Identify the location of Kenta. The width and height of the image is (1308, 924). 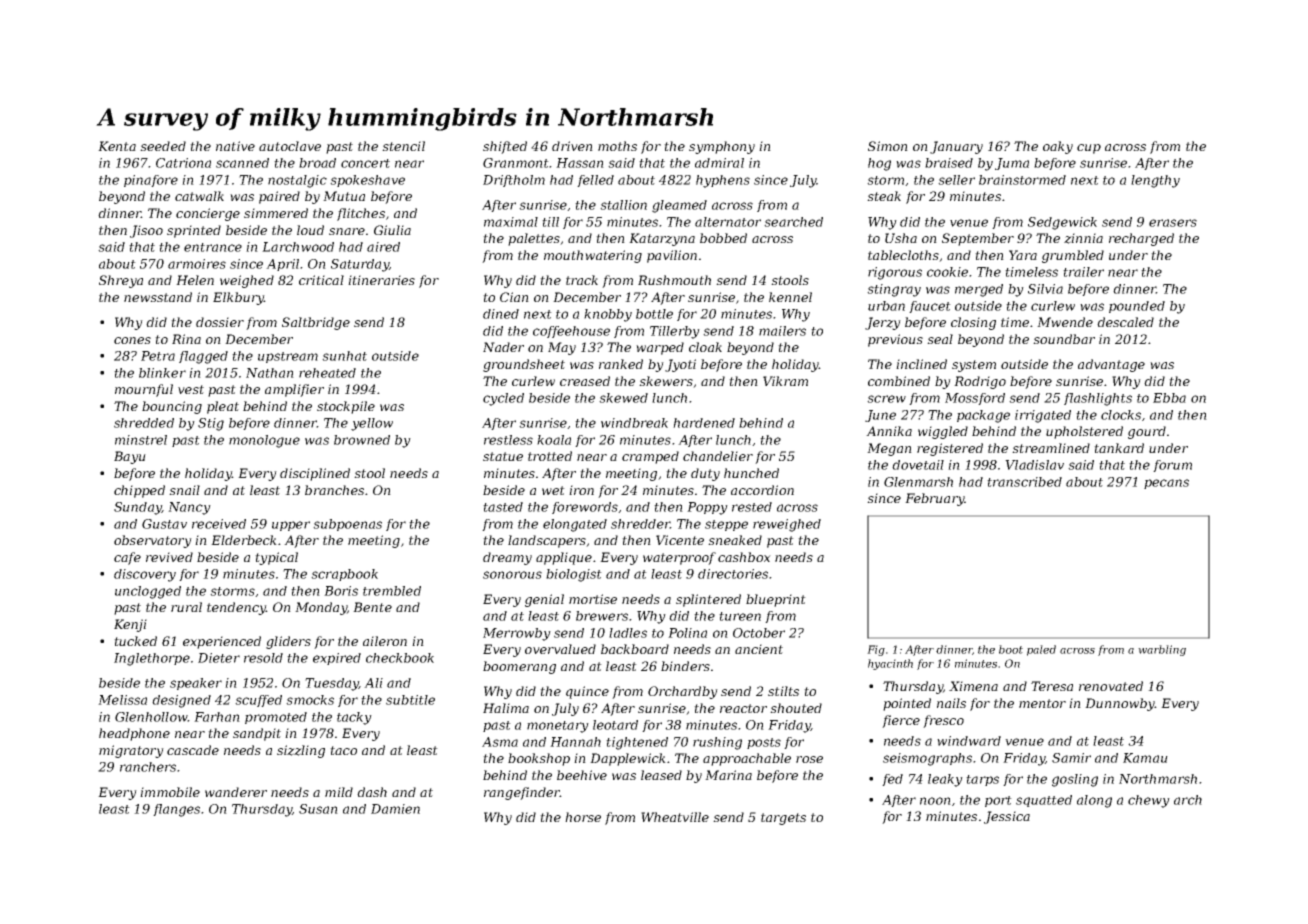
(117, 146).
